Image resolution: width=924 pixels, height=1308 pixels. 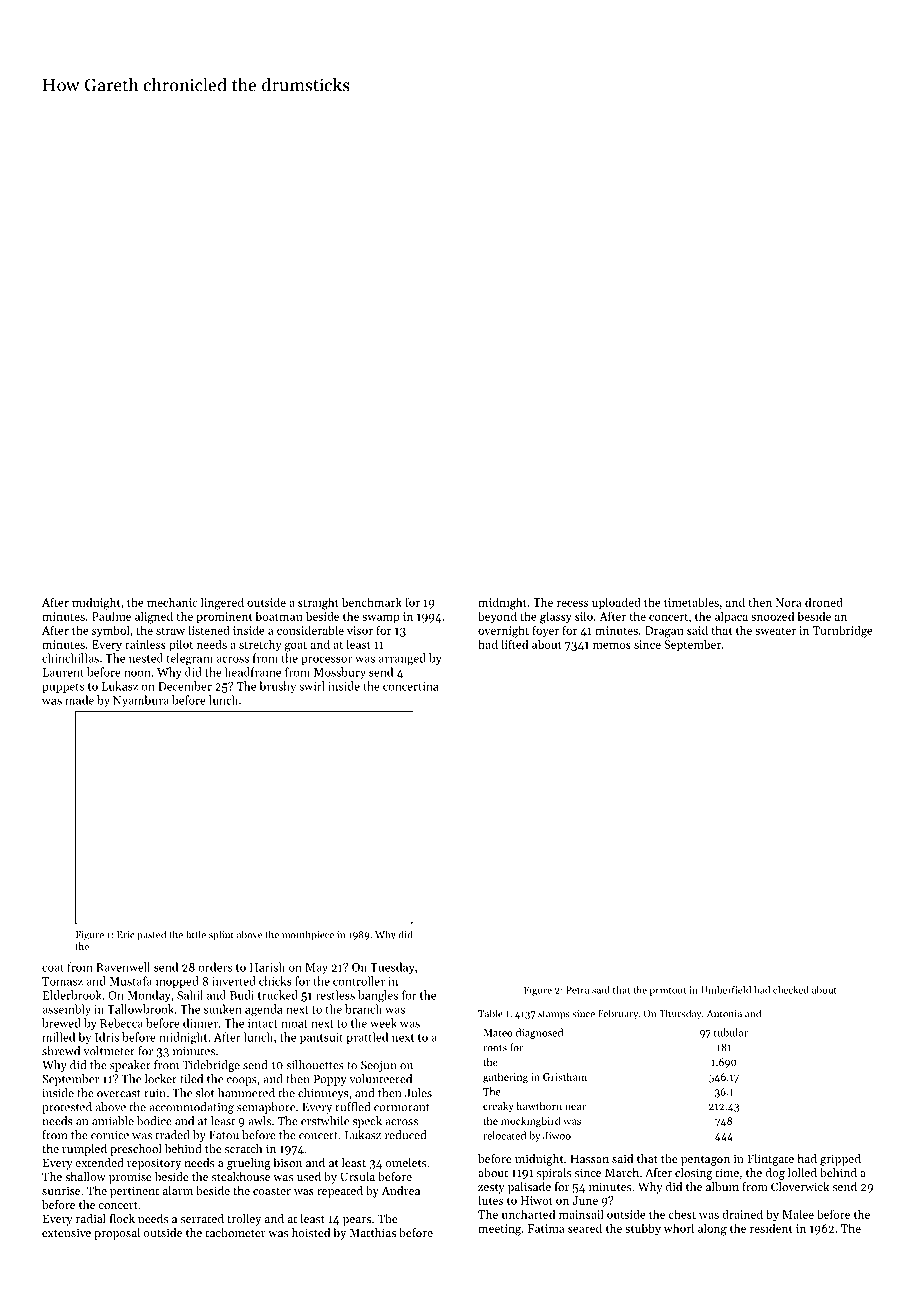 What do you see at coordinates (367, 1122) in the image?
I see `speck` at bounding box center [367, 1122].
